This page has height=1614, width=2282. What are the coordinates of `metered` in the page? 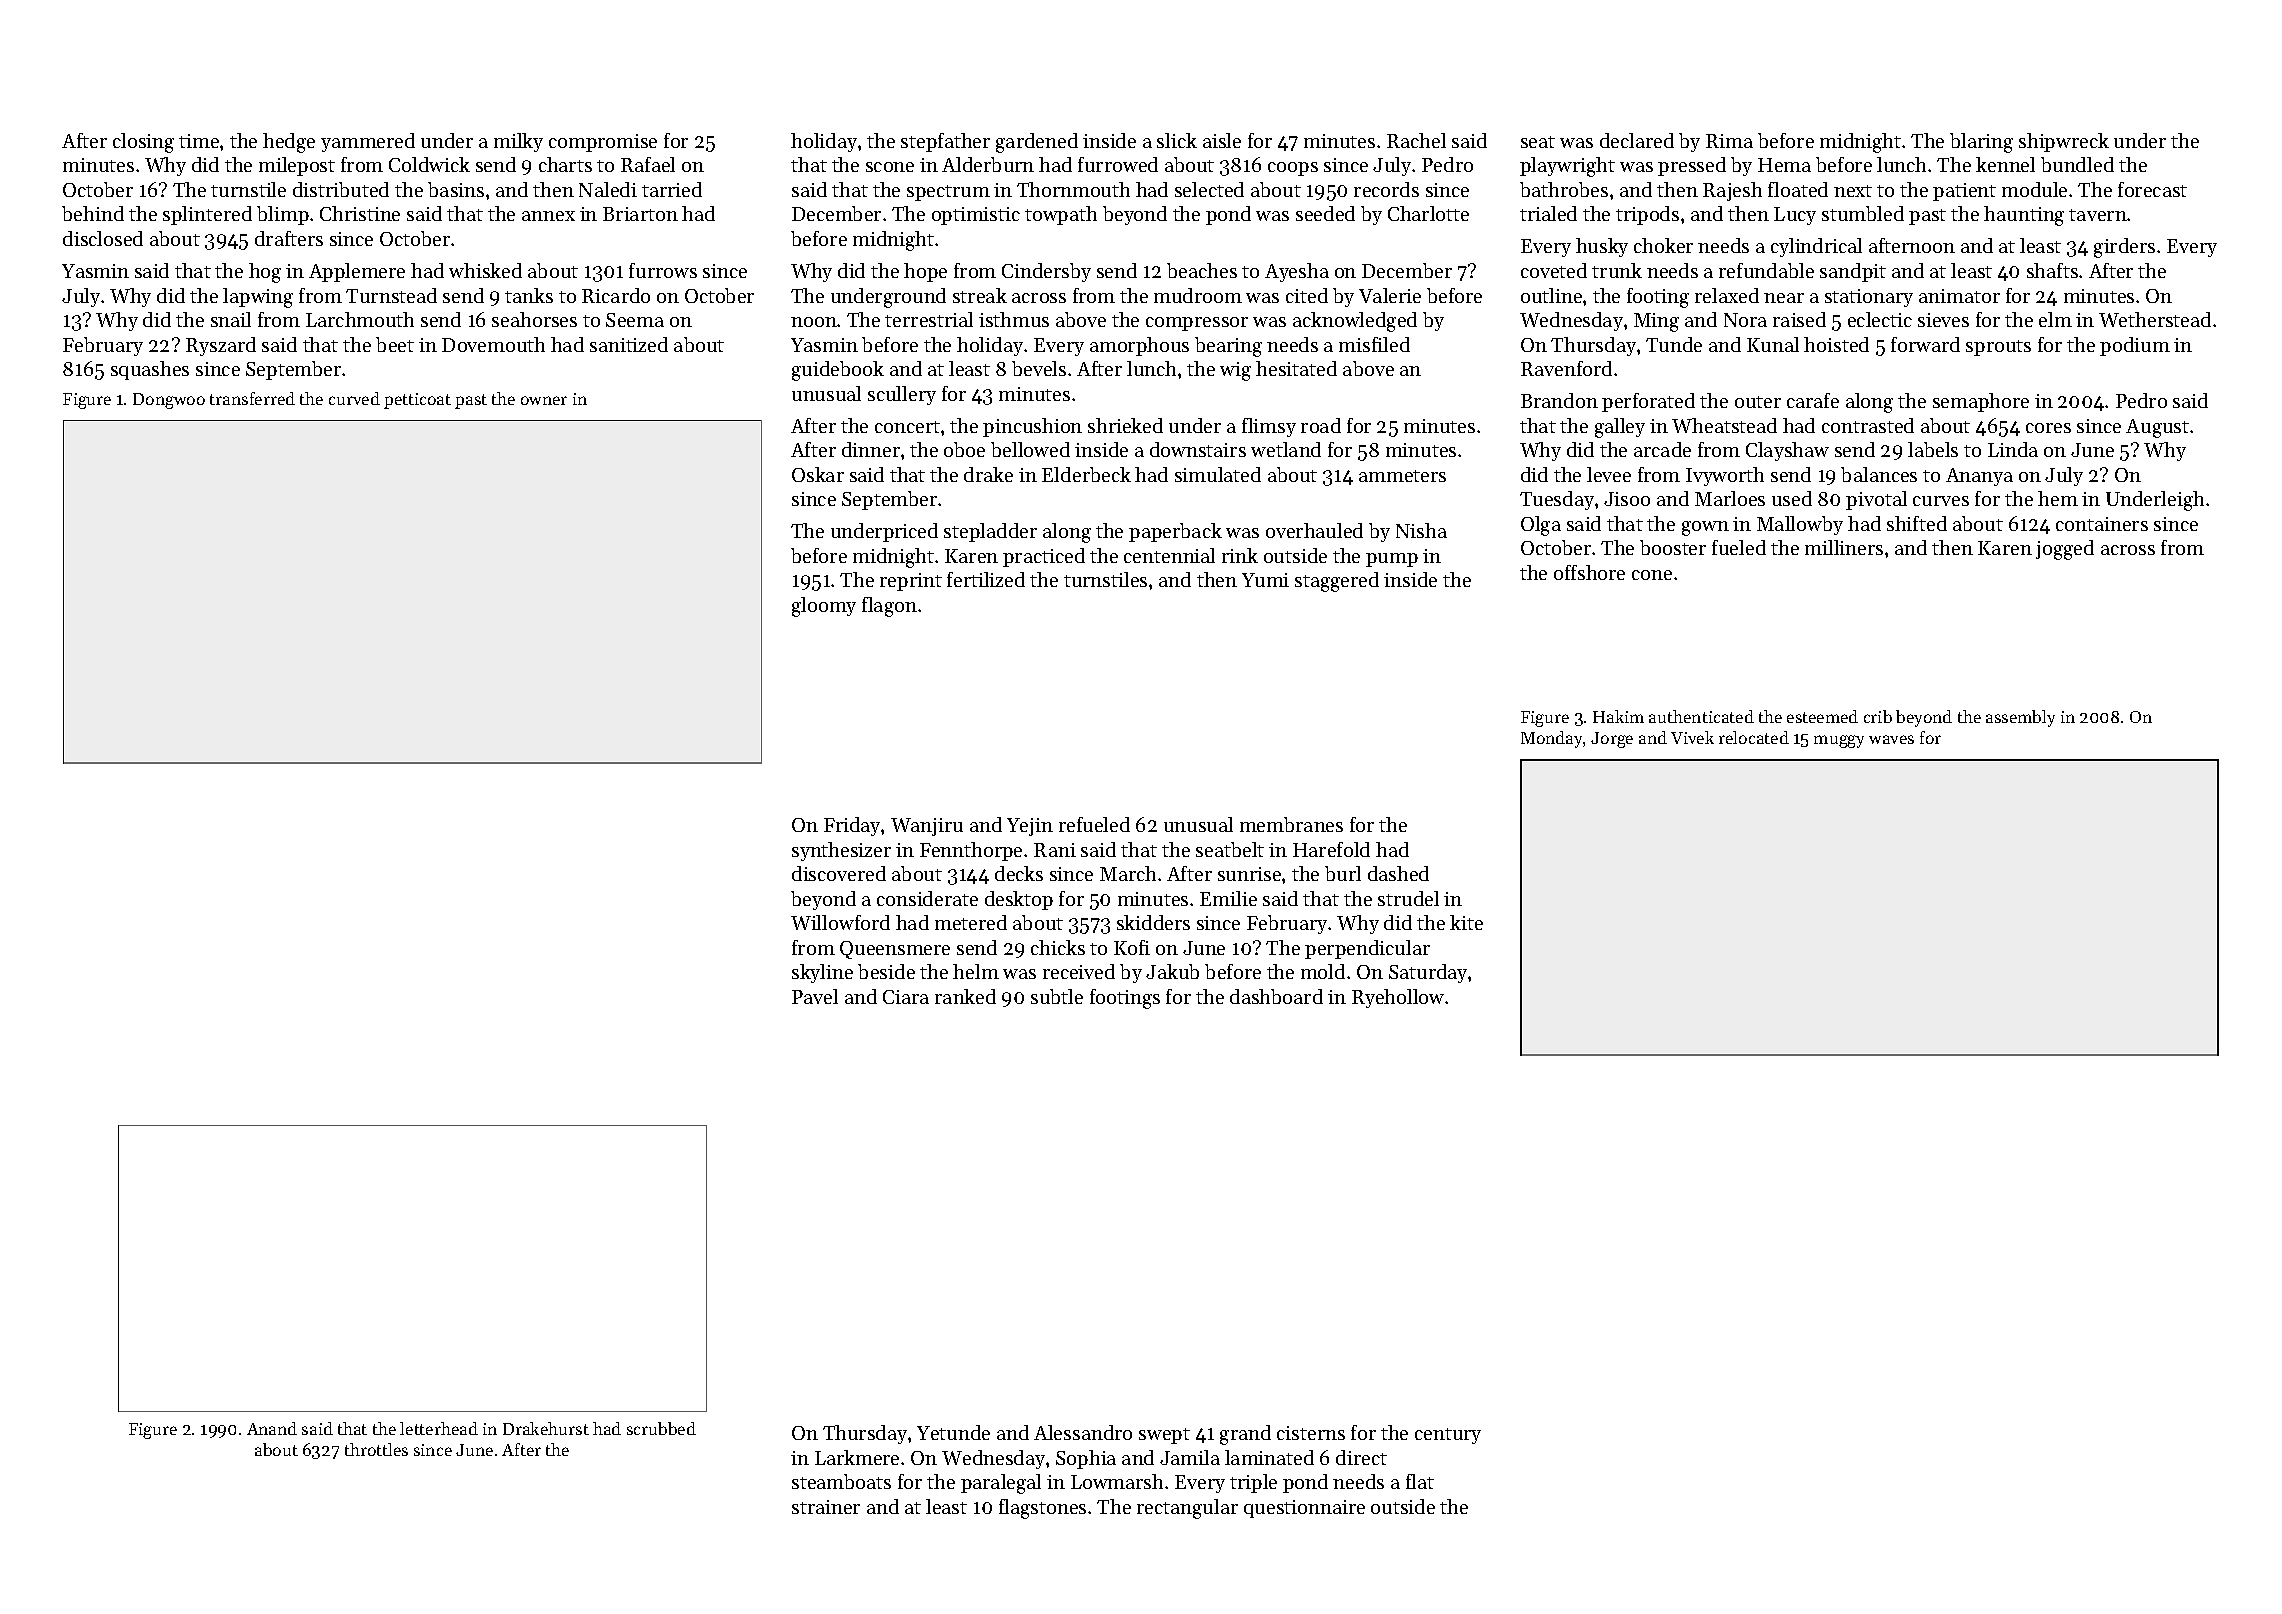 It's located at (971, 922).
